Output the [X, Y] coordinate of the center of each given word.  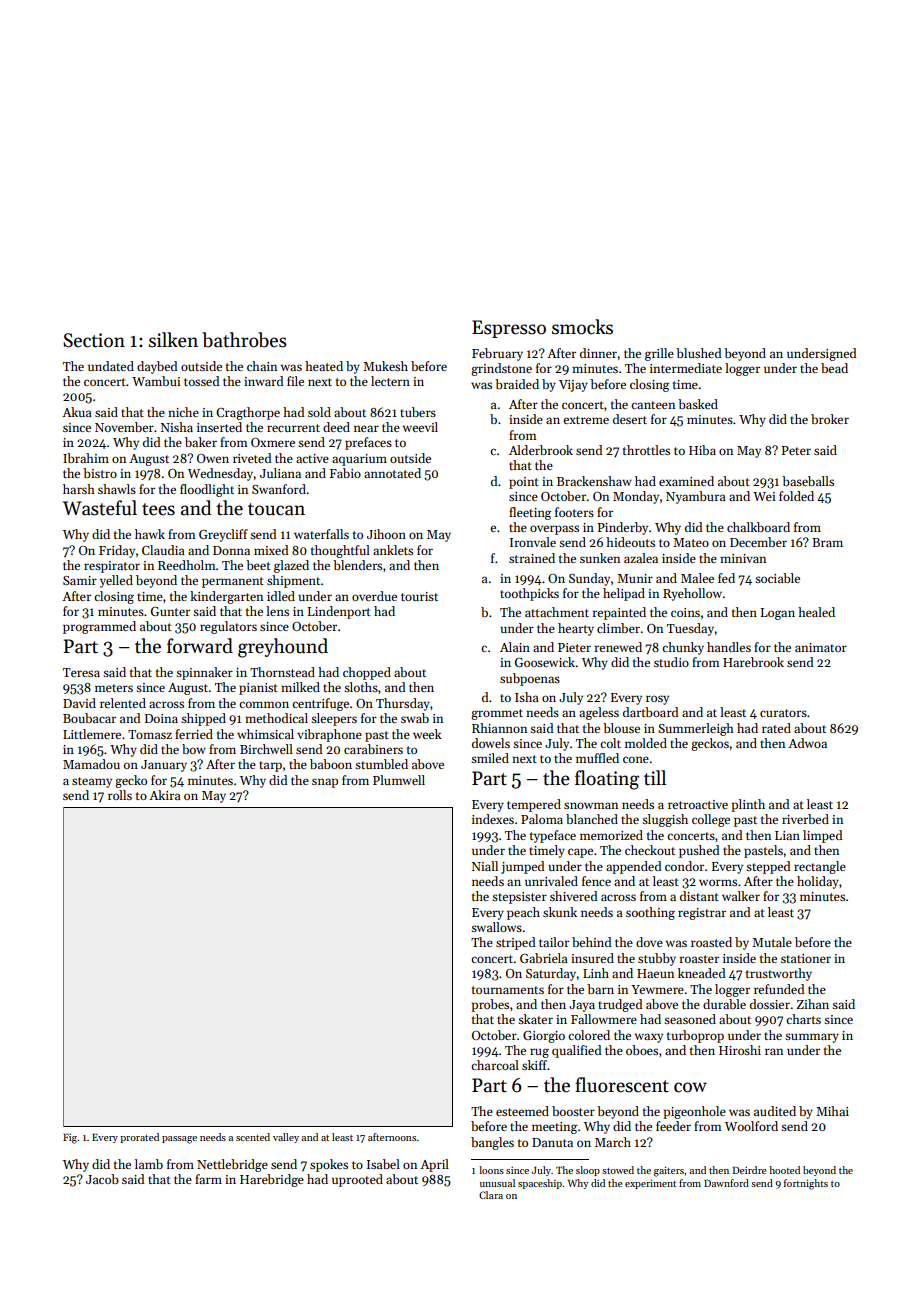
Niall [485, 866]
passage [179, 1140]
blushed [698, 353]
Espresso [509, 329]
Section [94, 340]
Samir [80, 580]
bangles [492, 1143]
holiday [818, 882]
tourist [419, 596]
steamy [92, 782]
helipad [624, 594]
